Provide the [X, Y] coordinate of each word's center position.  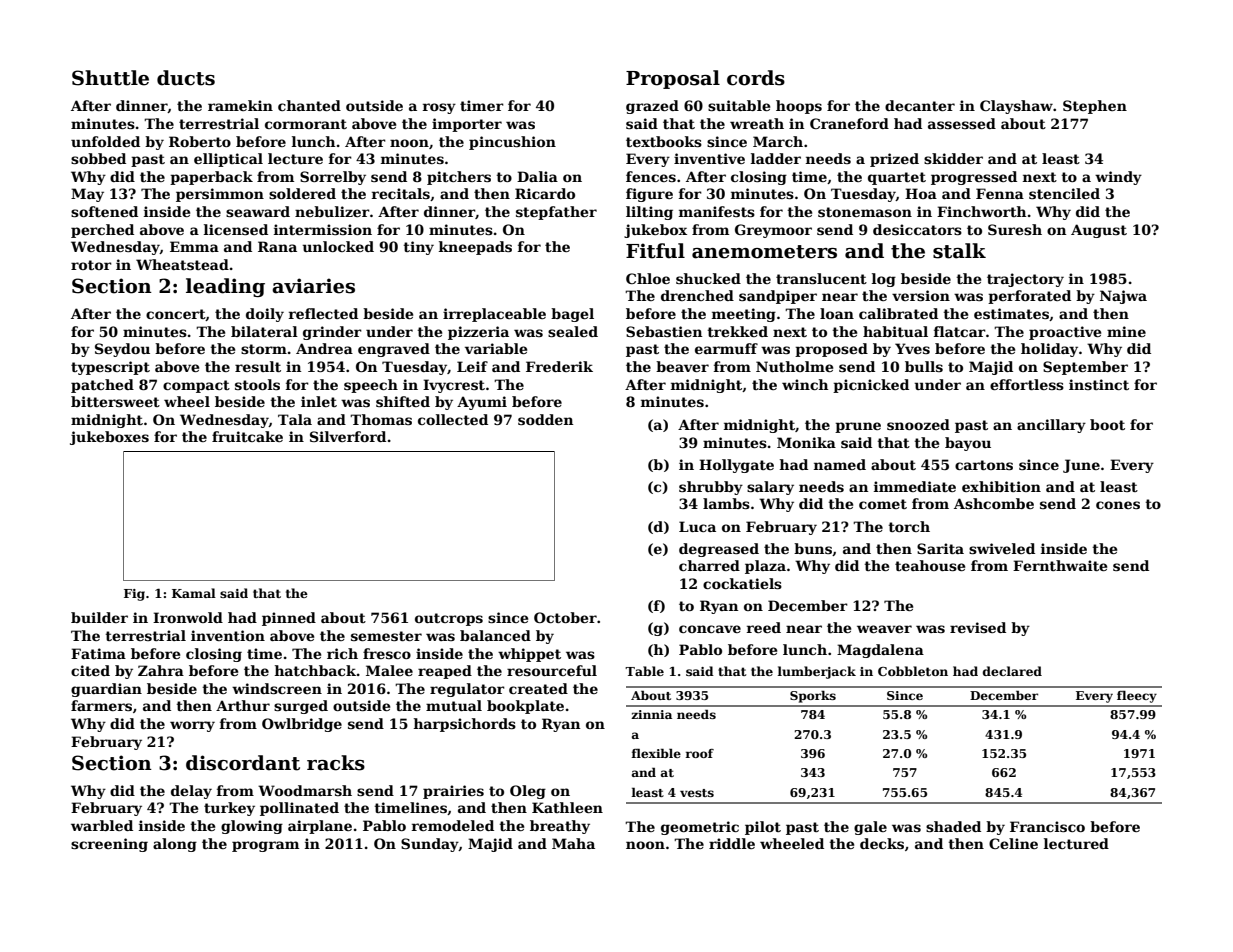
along [175, 845]
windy [1118, 178]
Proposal [673, 79]
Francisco [1047, 826]
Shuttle [110, 78]
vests [697, 793]
